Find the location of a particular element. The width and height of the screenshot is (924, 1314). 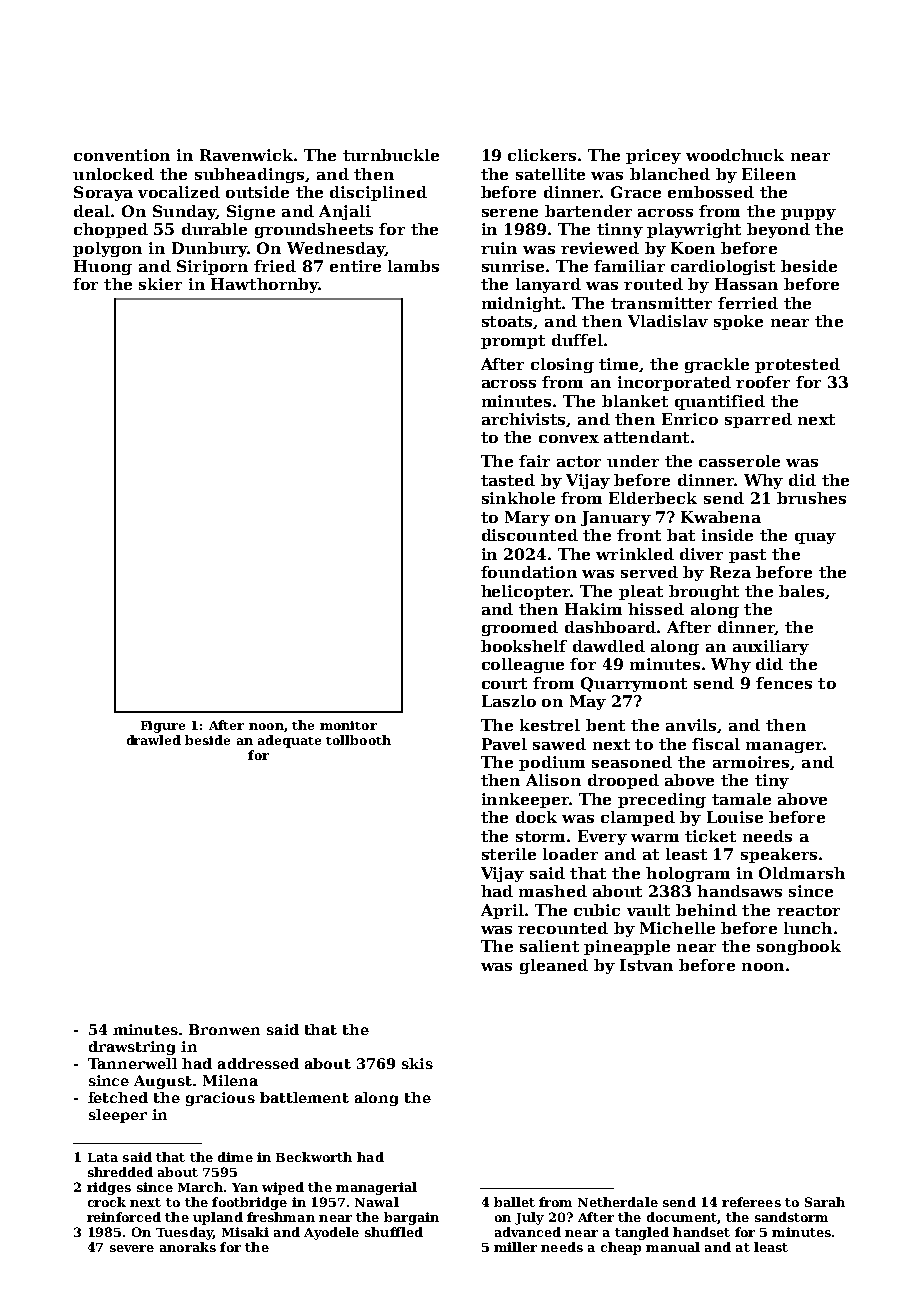

clickers is located at coordinates (542, 155).
